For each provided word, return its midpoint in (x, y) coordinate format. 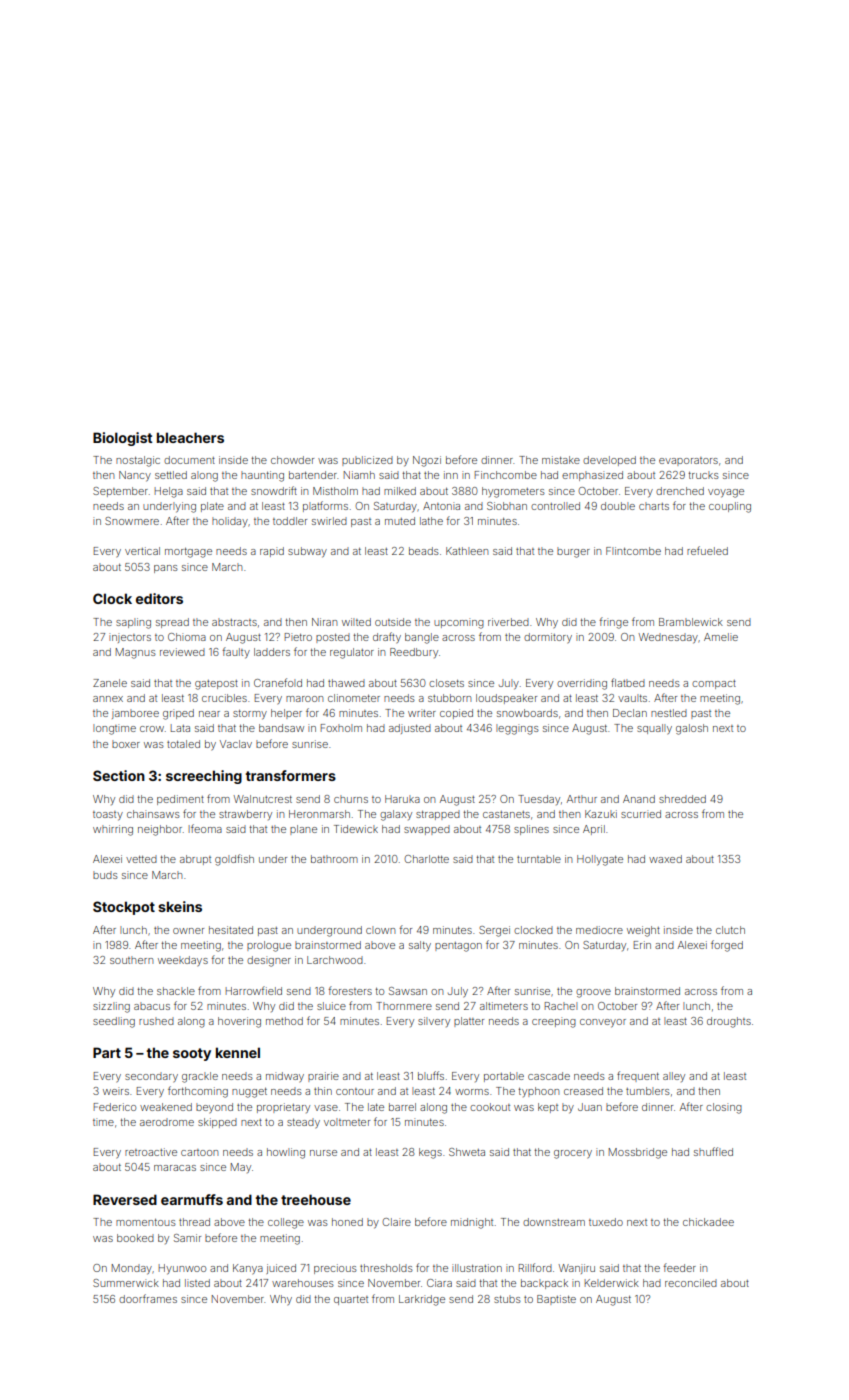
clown (380, 930)
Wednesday (668, 638)
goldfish (234, 860)
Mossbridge (638, 1153)
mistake (561, 460)
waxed (665, 859)
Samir (187, 1238)
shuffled (713, 1151)
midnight (472, 1223)
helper (286, 714)
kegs (430, 1153)
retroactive (151, 1152)
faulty (236, 653)
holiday (230, 522)
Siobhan (507, 506)
